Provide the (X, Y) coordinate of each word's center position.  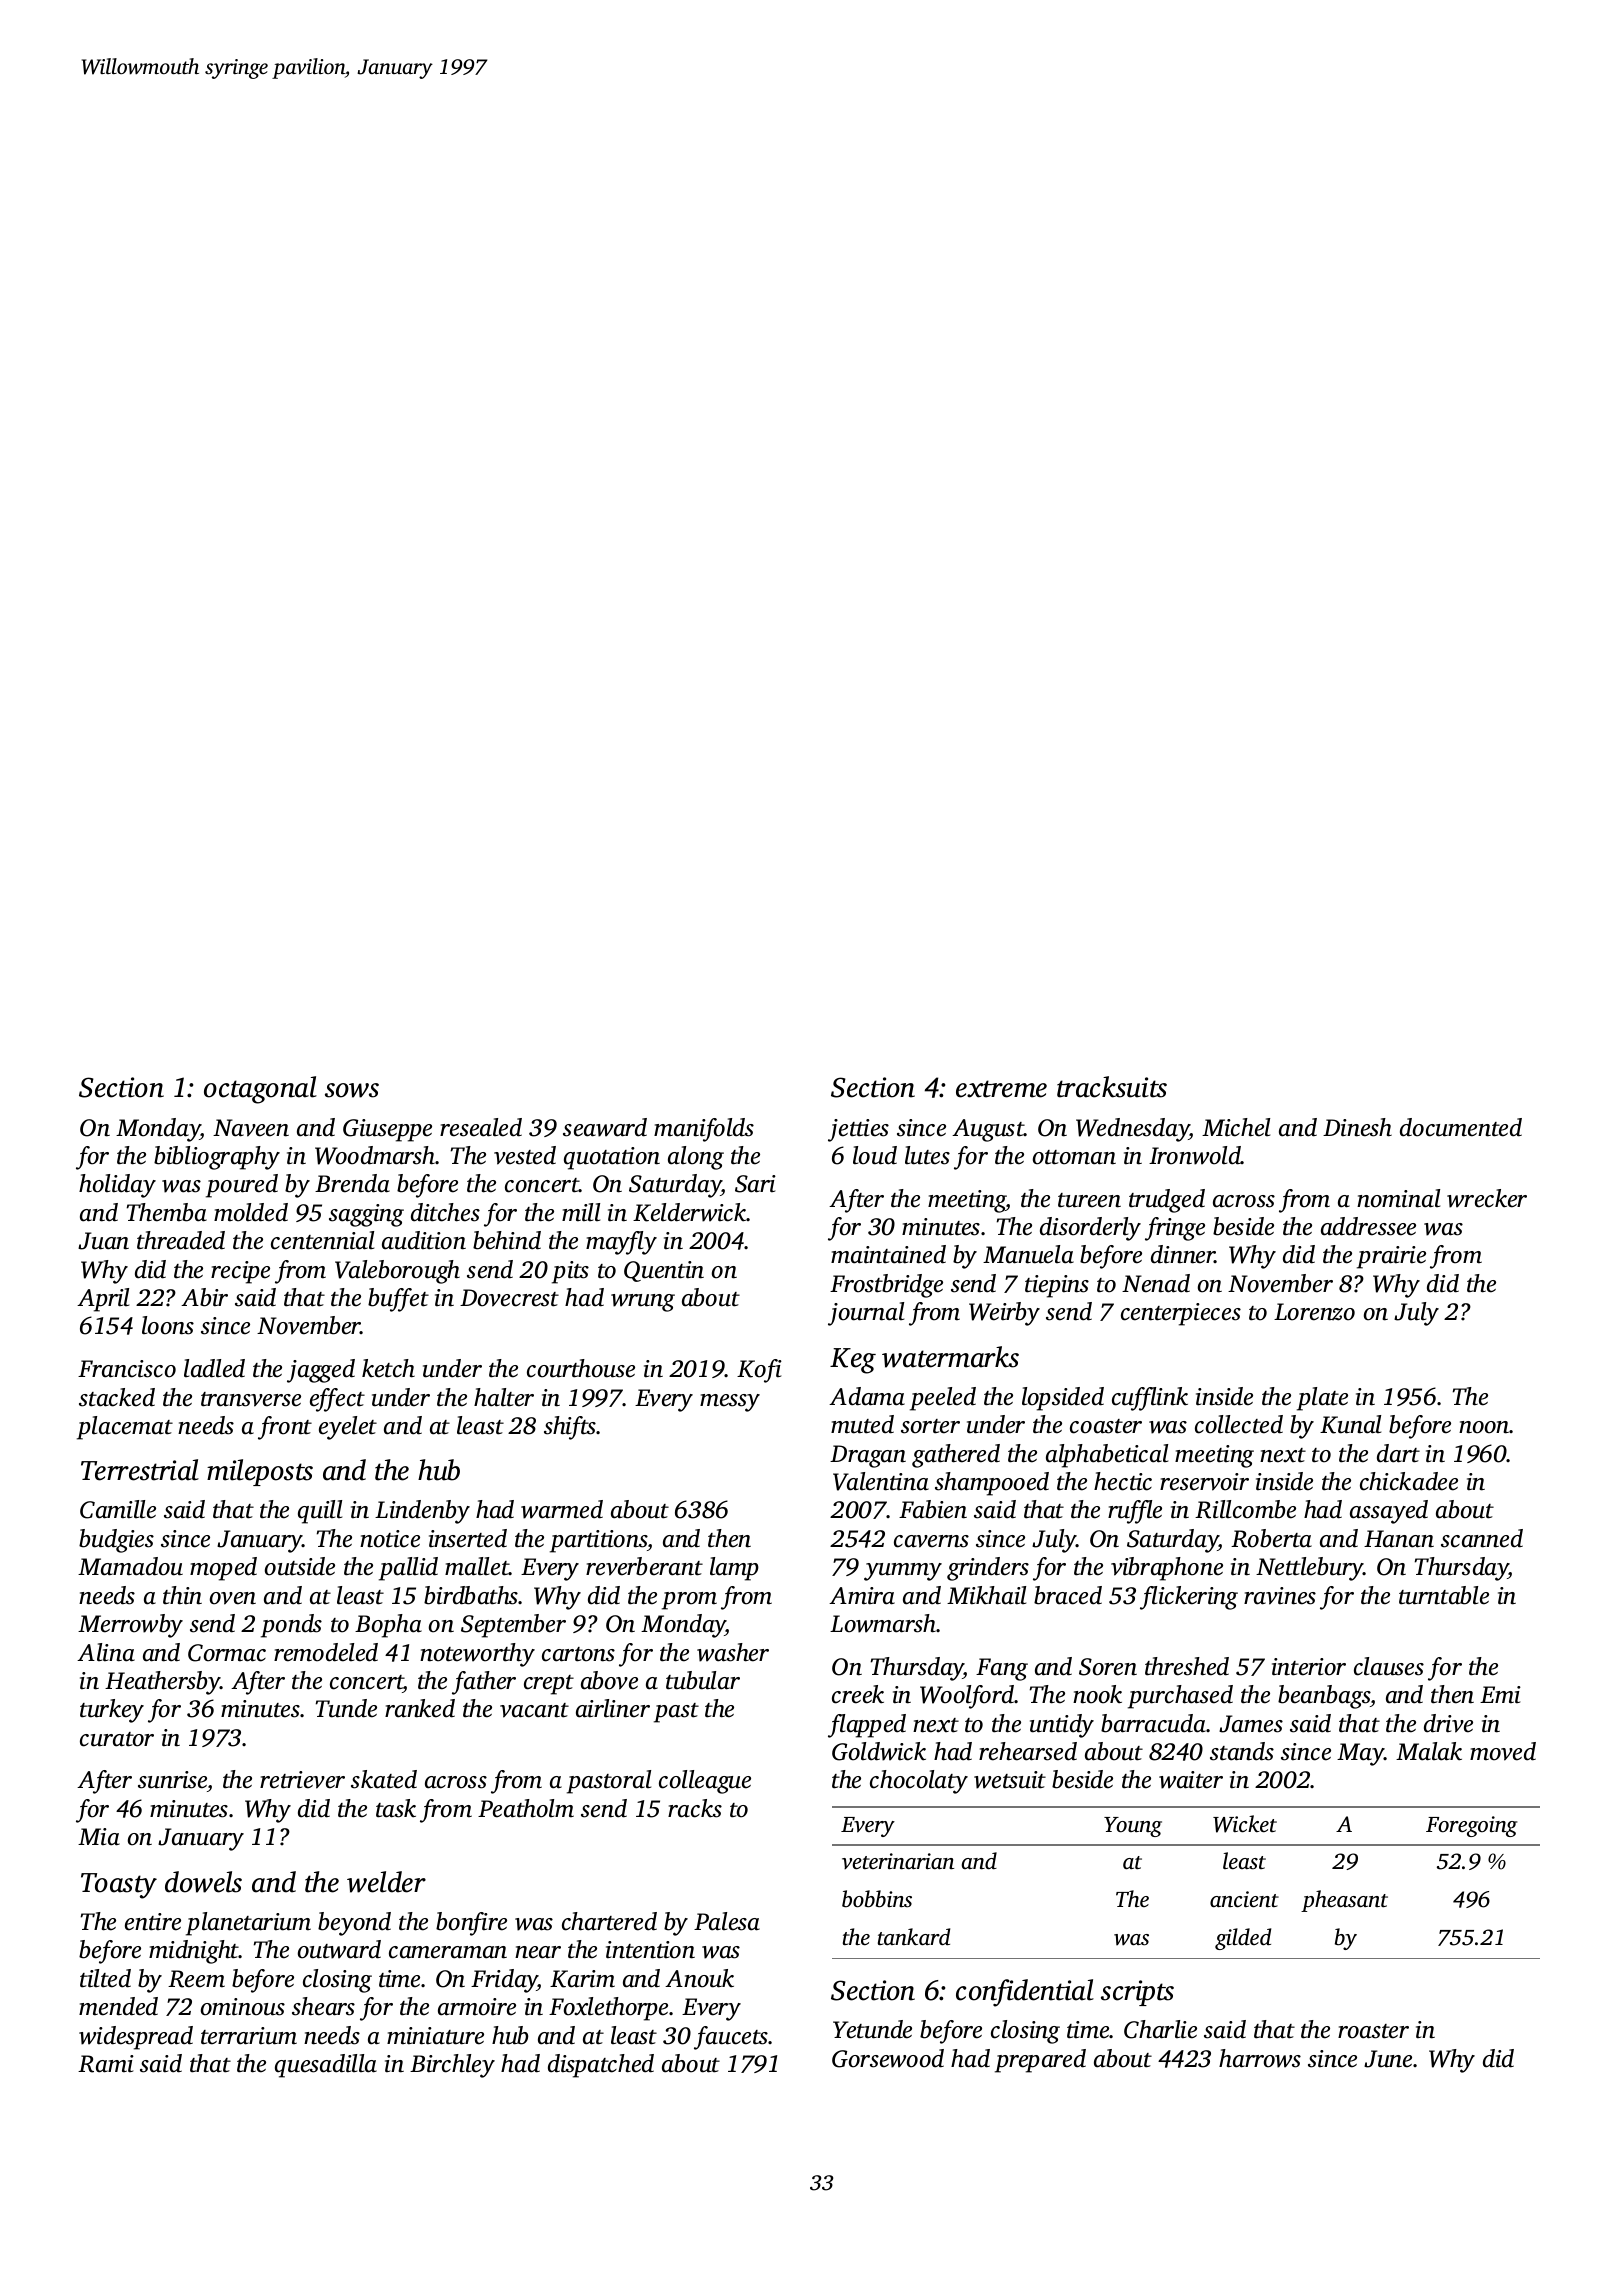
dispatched (601, 2066)
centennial (322, 1240)
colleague (705, 1782)
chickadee (1409, 1481)
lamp (734, 1569)
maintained (888, 1254)
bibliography (217, 1158)
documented (1461, 1127)
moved (1503, 1751)
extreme (1001, 1089)
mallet (477, 1566)
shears (323, 2006)
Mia (99, 1837)
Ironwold (1195, 1155)
